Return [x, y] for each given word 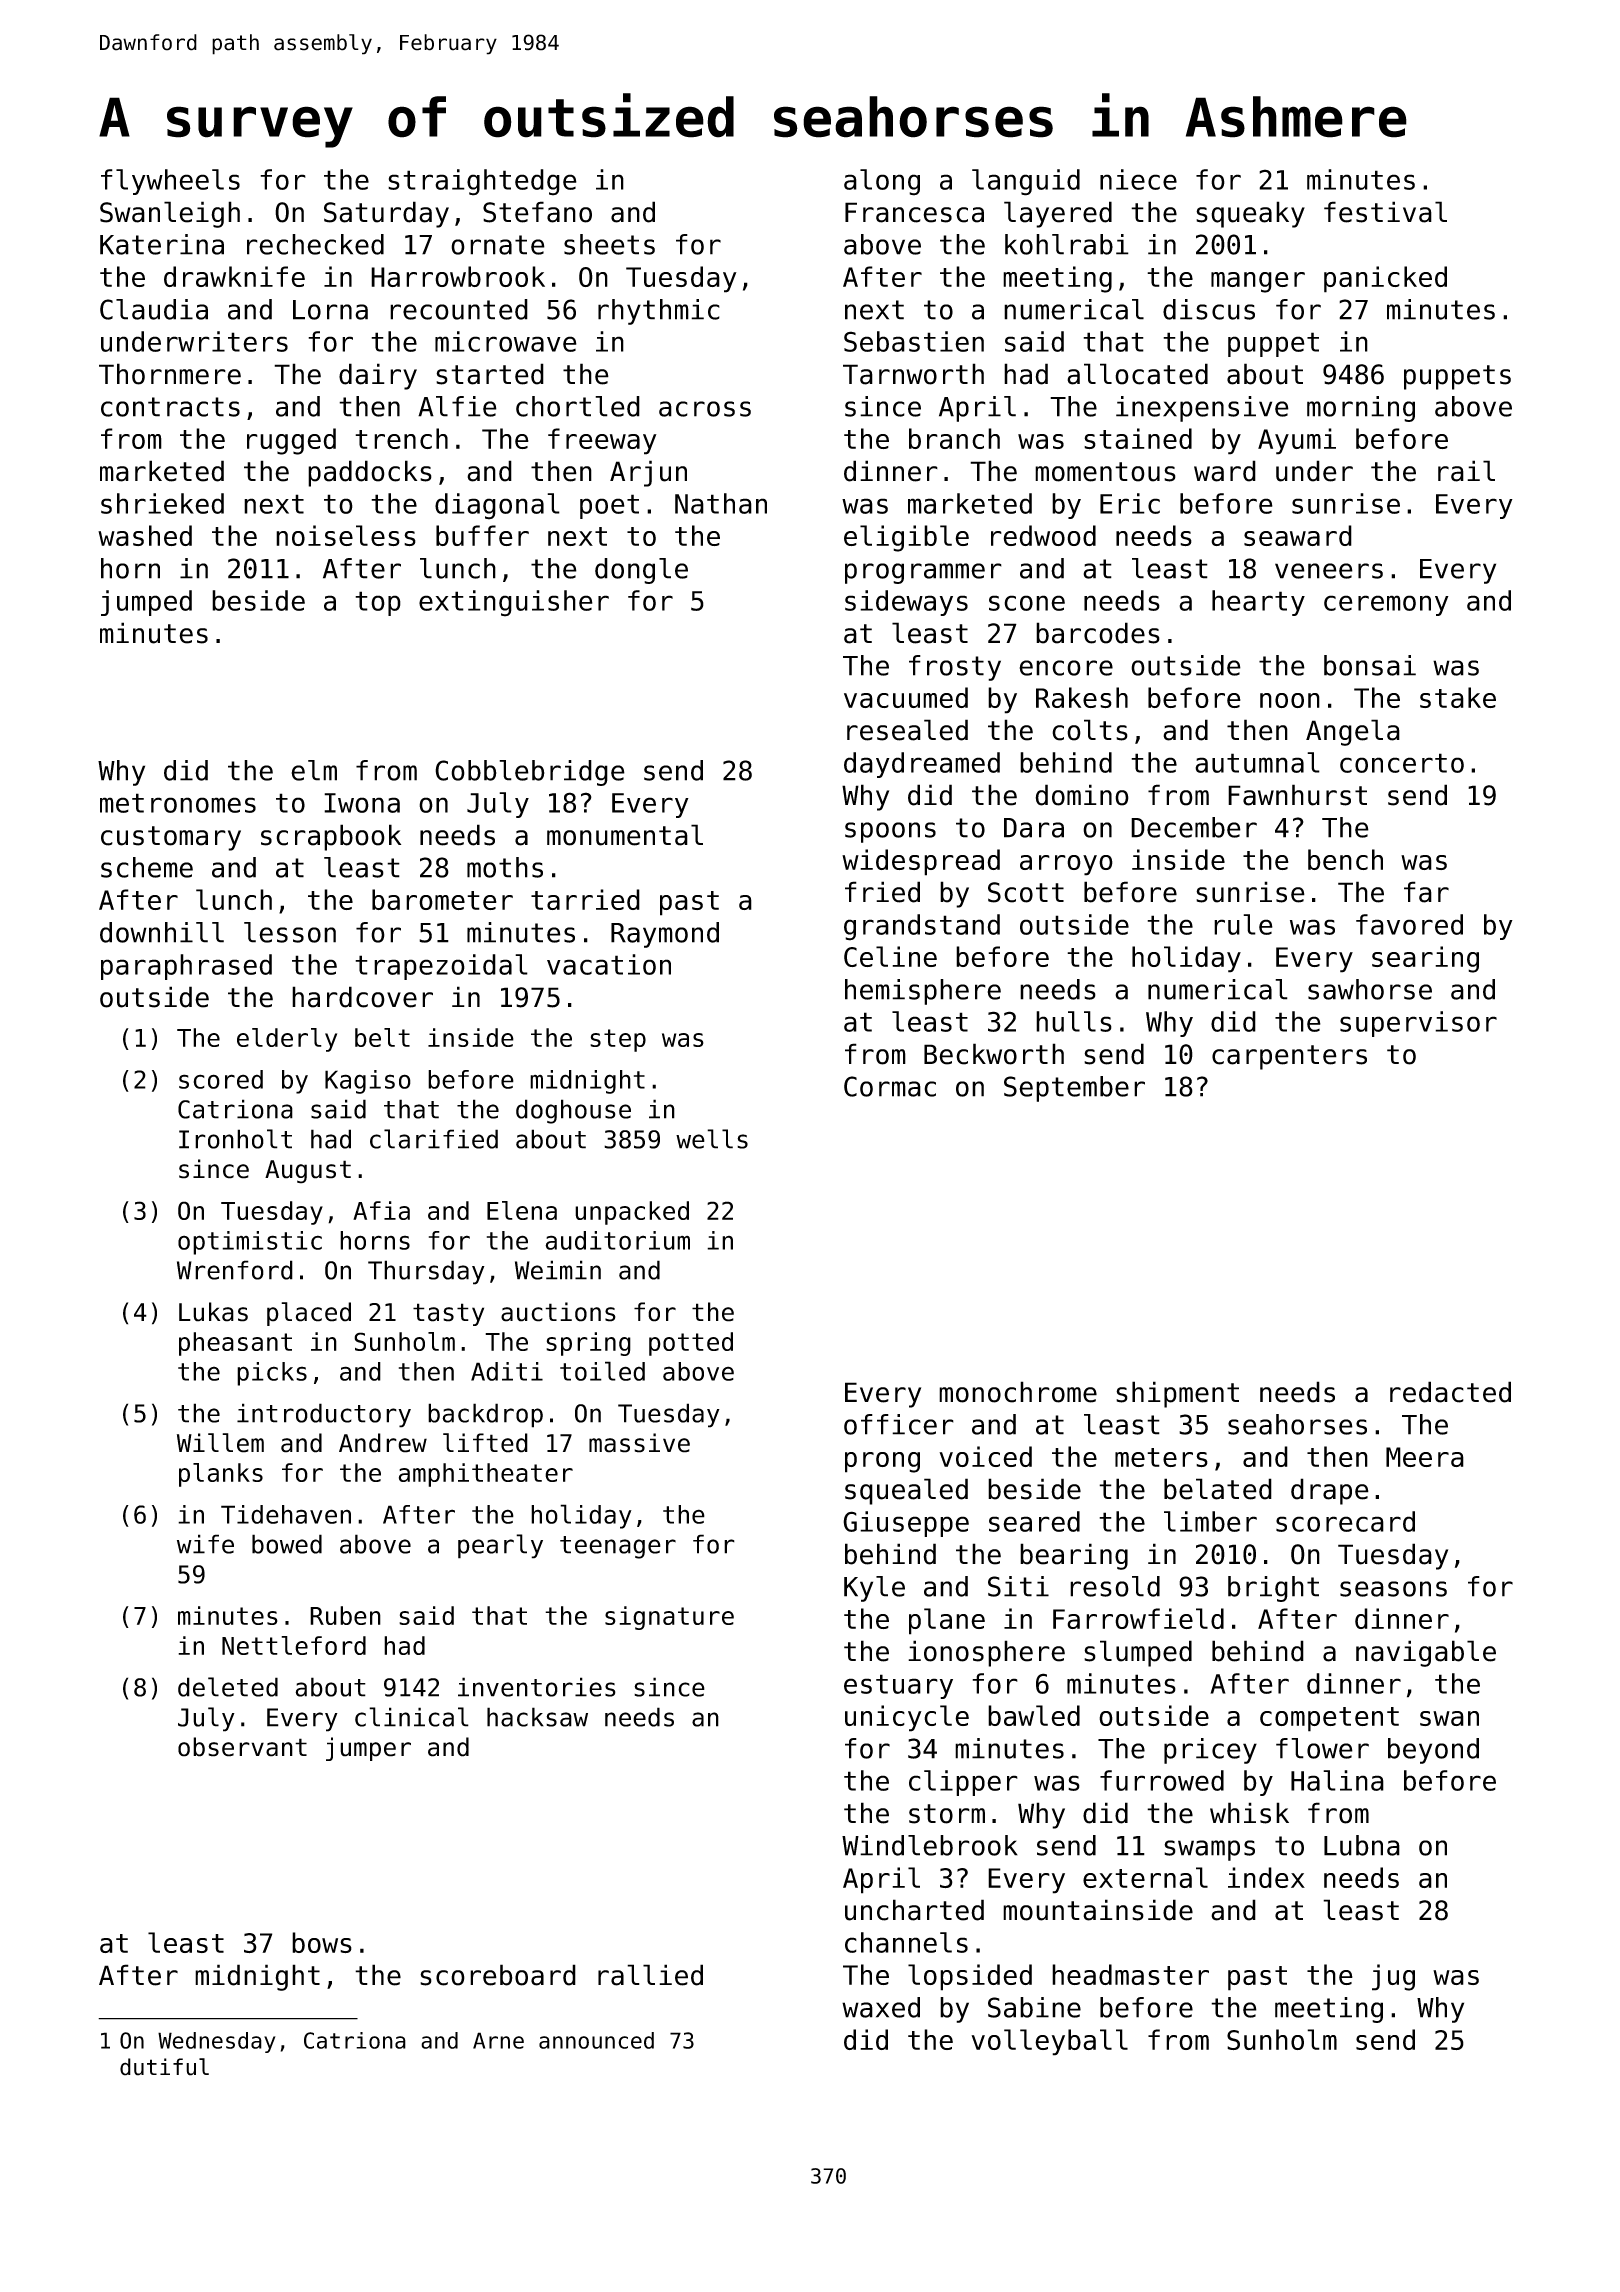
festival [1385, 212]
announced [596, 2040]
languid [1026, 182]
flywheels [170, 182]
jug [1393, 1977]
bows [322, 1942]
